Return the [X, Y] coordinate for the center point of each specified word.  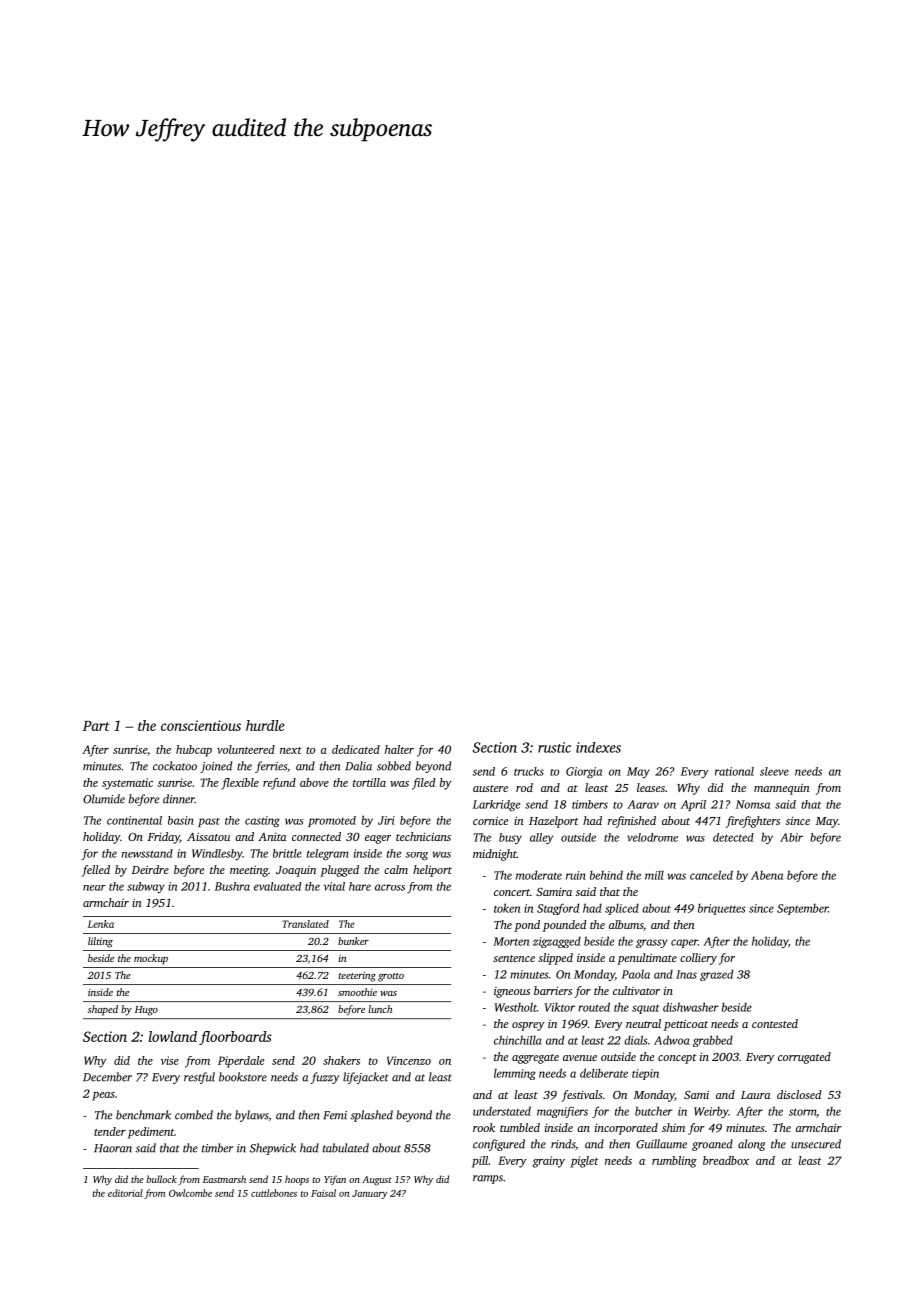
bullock [162, 1179]
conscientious [201, 725]
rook [484, 1127]
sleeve [774, 771]
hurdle [265, 725]
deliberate [604, 1073]
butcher [654, 1111]
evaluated [277, 886]
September [802, 909]
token [507, 908]
